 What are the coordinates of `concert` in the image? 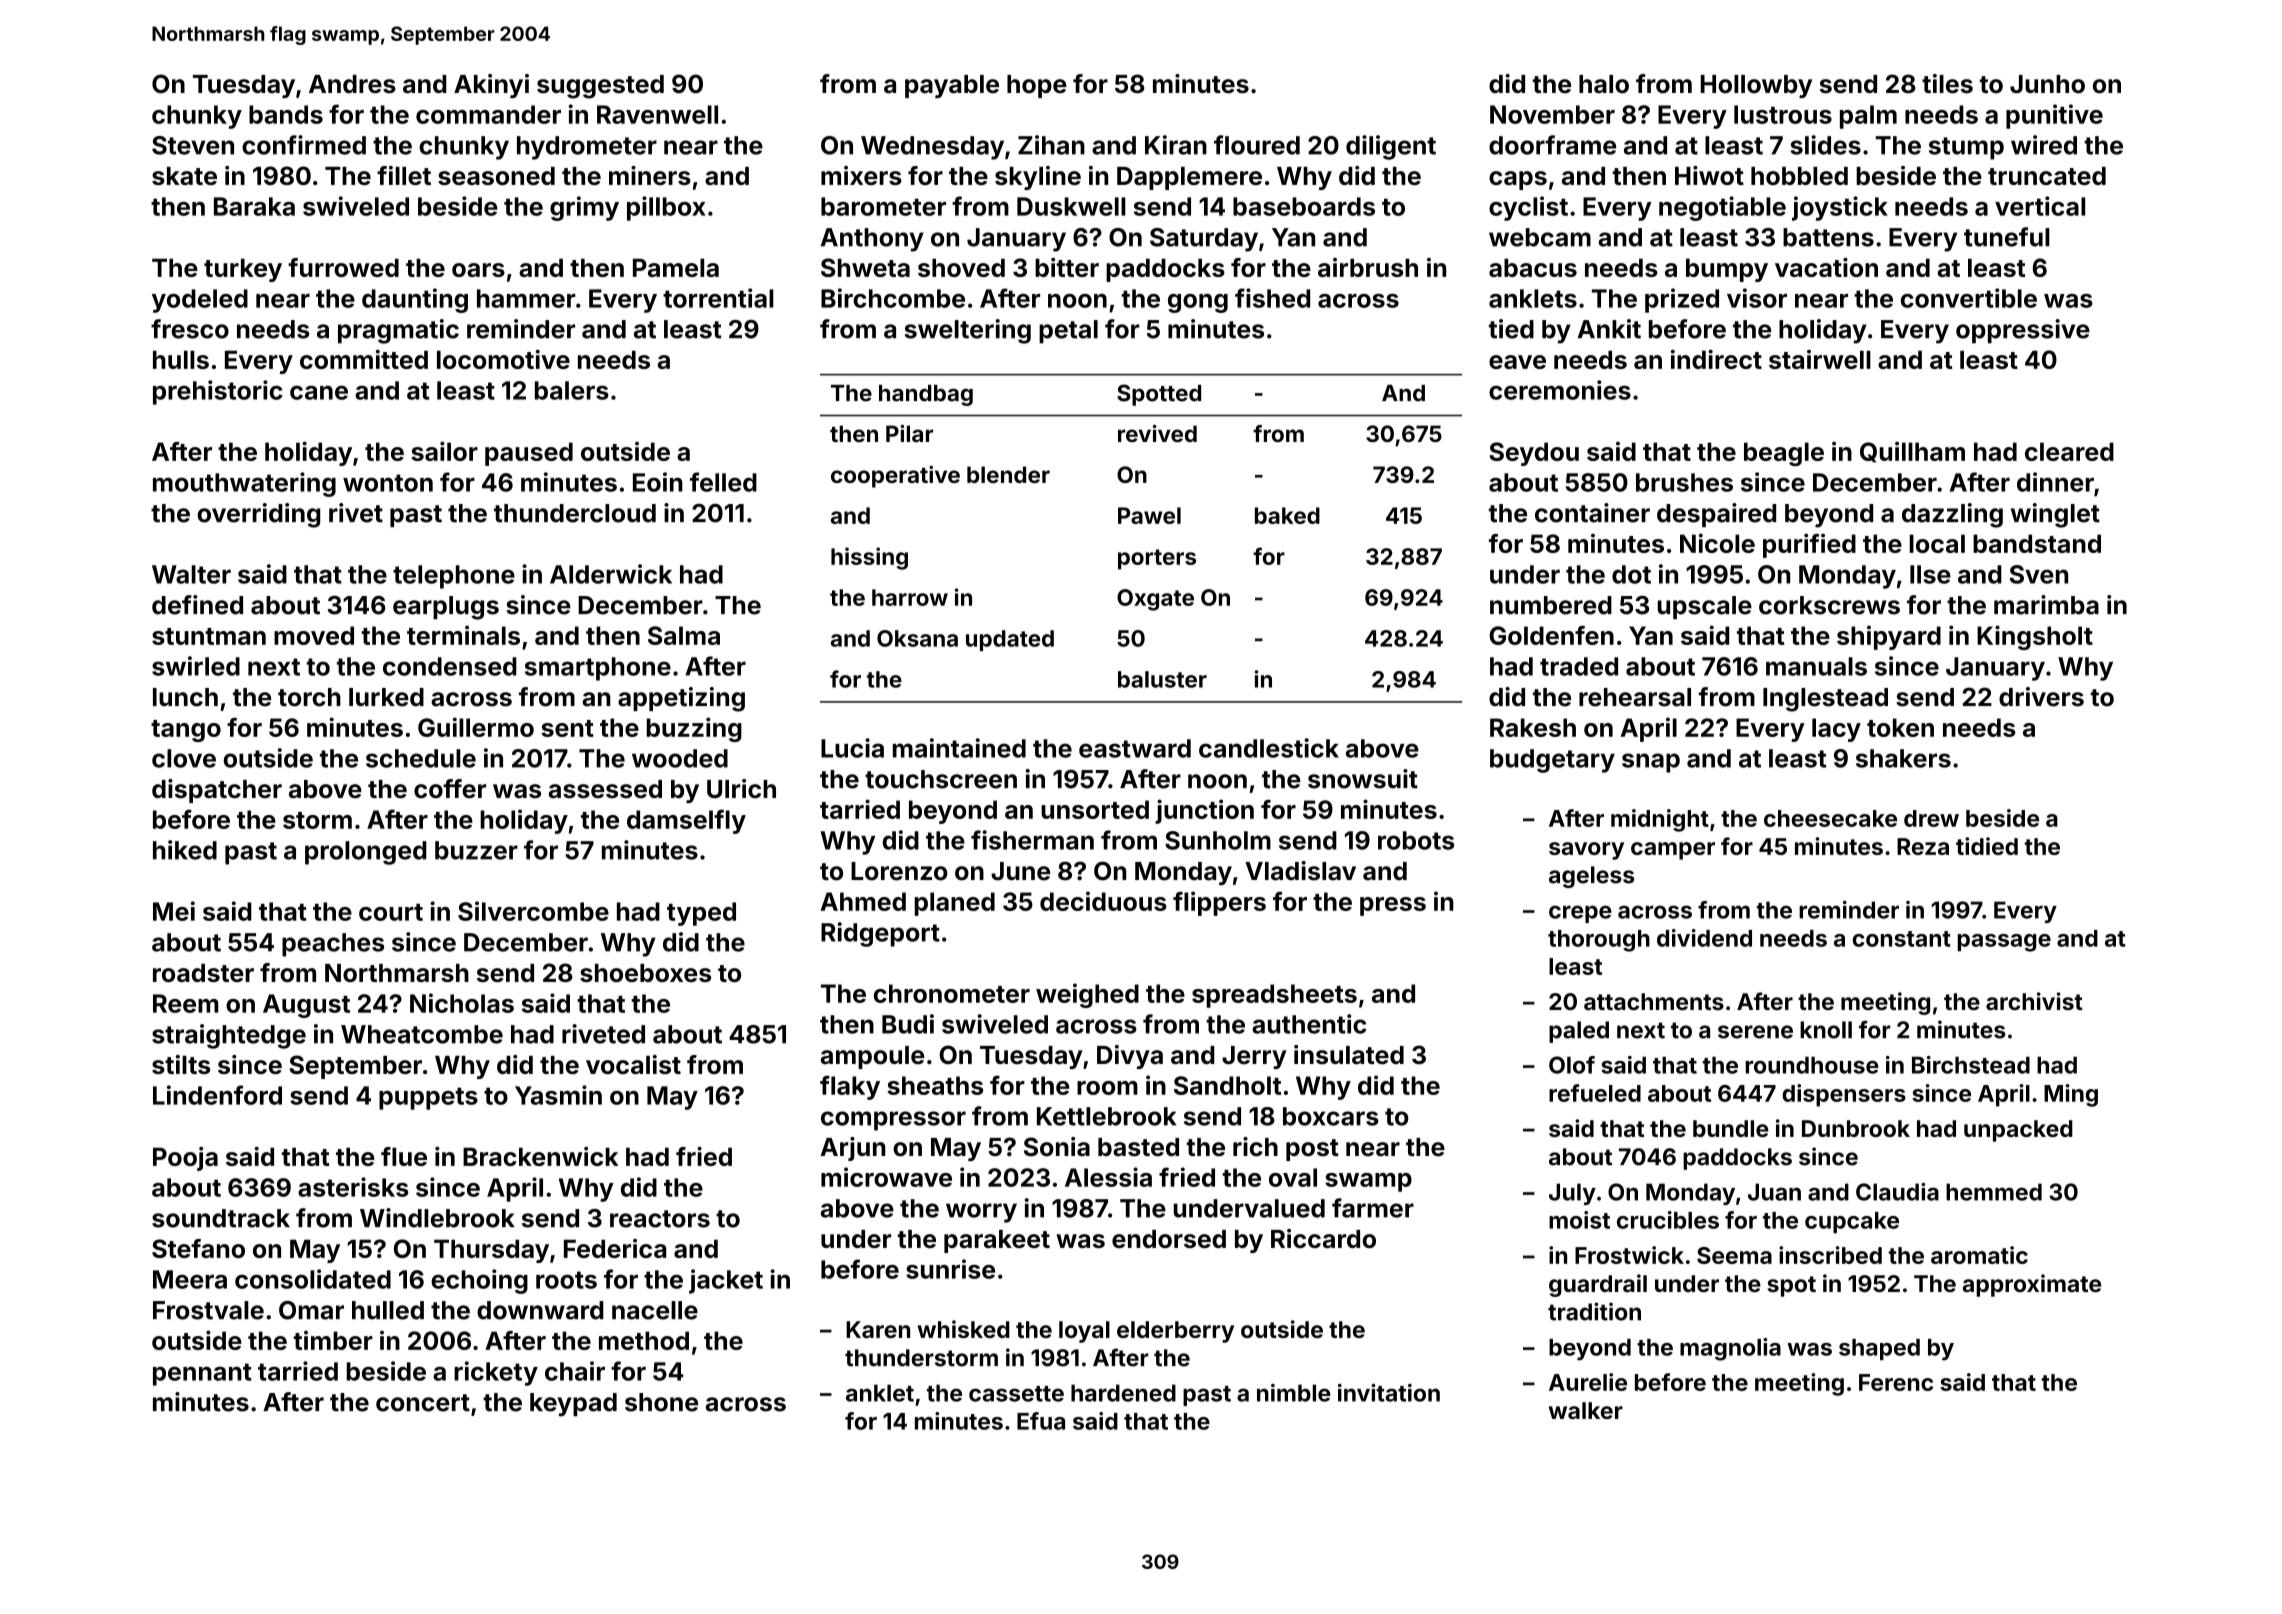 It's located at (423, 1403).
